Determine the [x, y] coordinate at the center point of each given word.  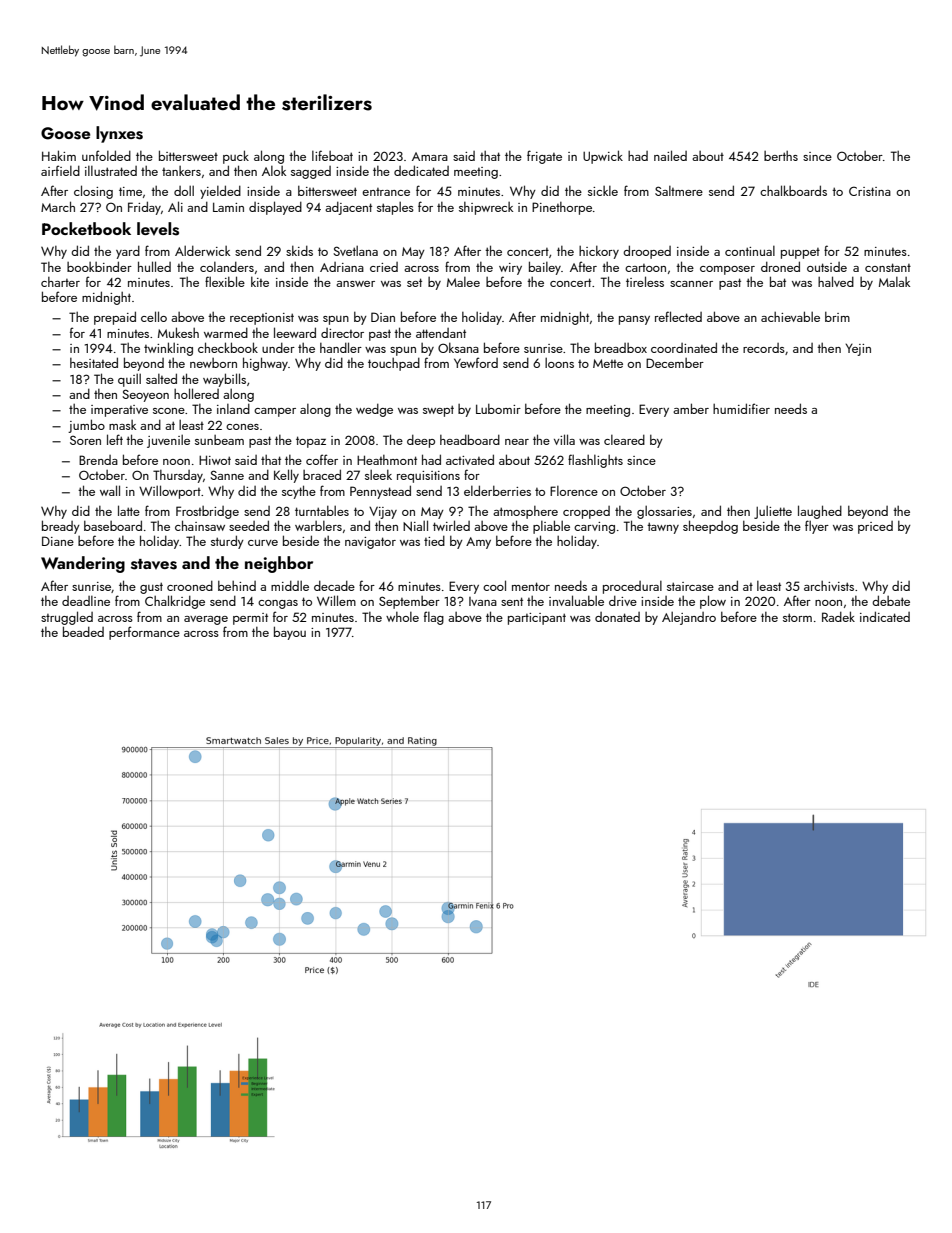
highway [265, 364]
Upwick [603, 157]
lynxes [119, 134]
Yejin [858, 350]
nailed [670, 155]
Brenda [98, 460]
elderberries [497, 490]
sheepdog [710, 527]
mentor [531, 586]
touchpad [394, 364]
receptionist [262, 319]
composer [727, 270]
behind [237, 586]
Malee [463, 282]
